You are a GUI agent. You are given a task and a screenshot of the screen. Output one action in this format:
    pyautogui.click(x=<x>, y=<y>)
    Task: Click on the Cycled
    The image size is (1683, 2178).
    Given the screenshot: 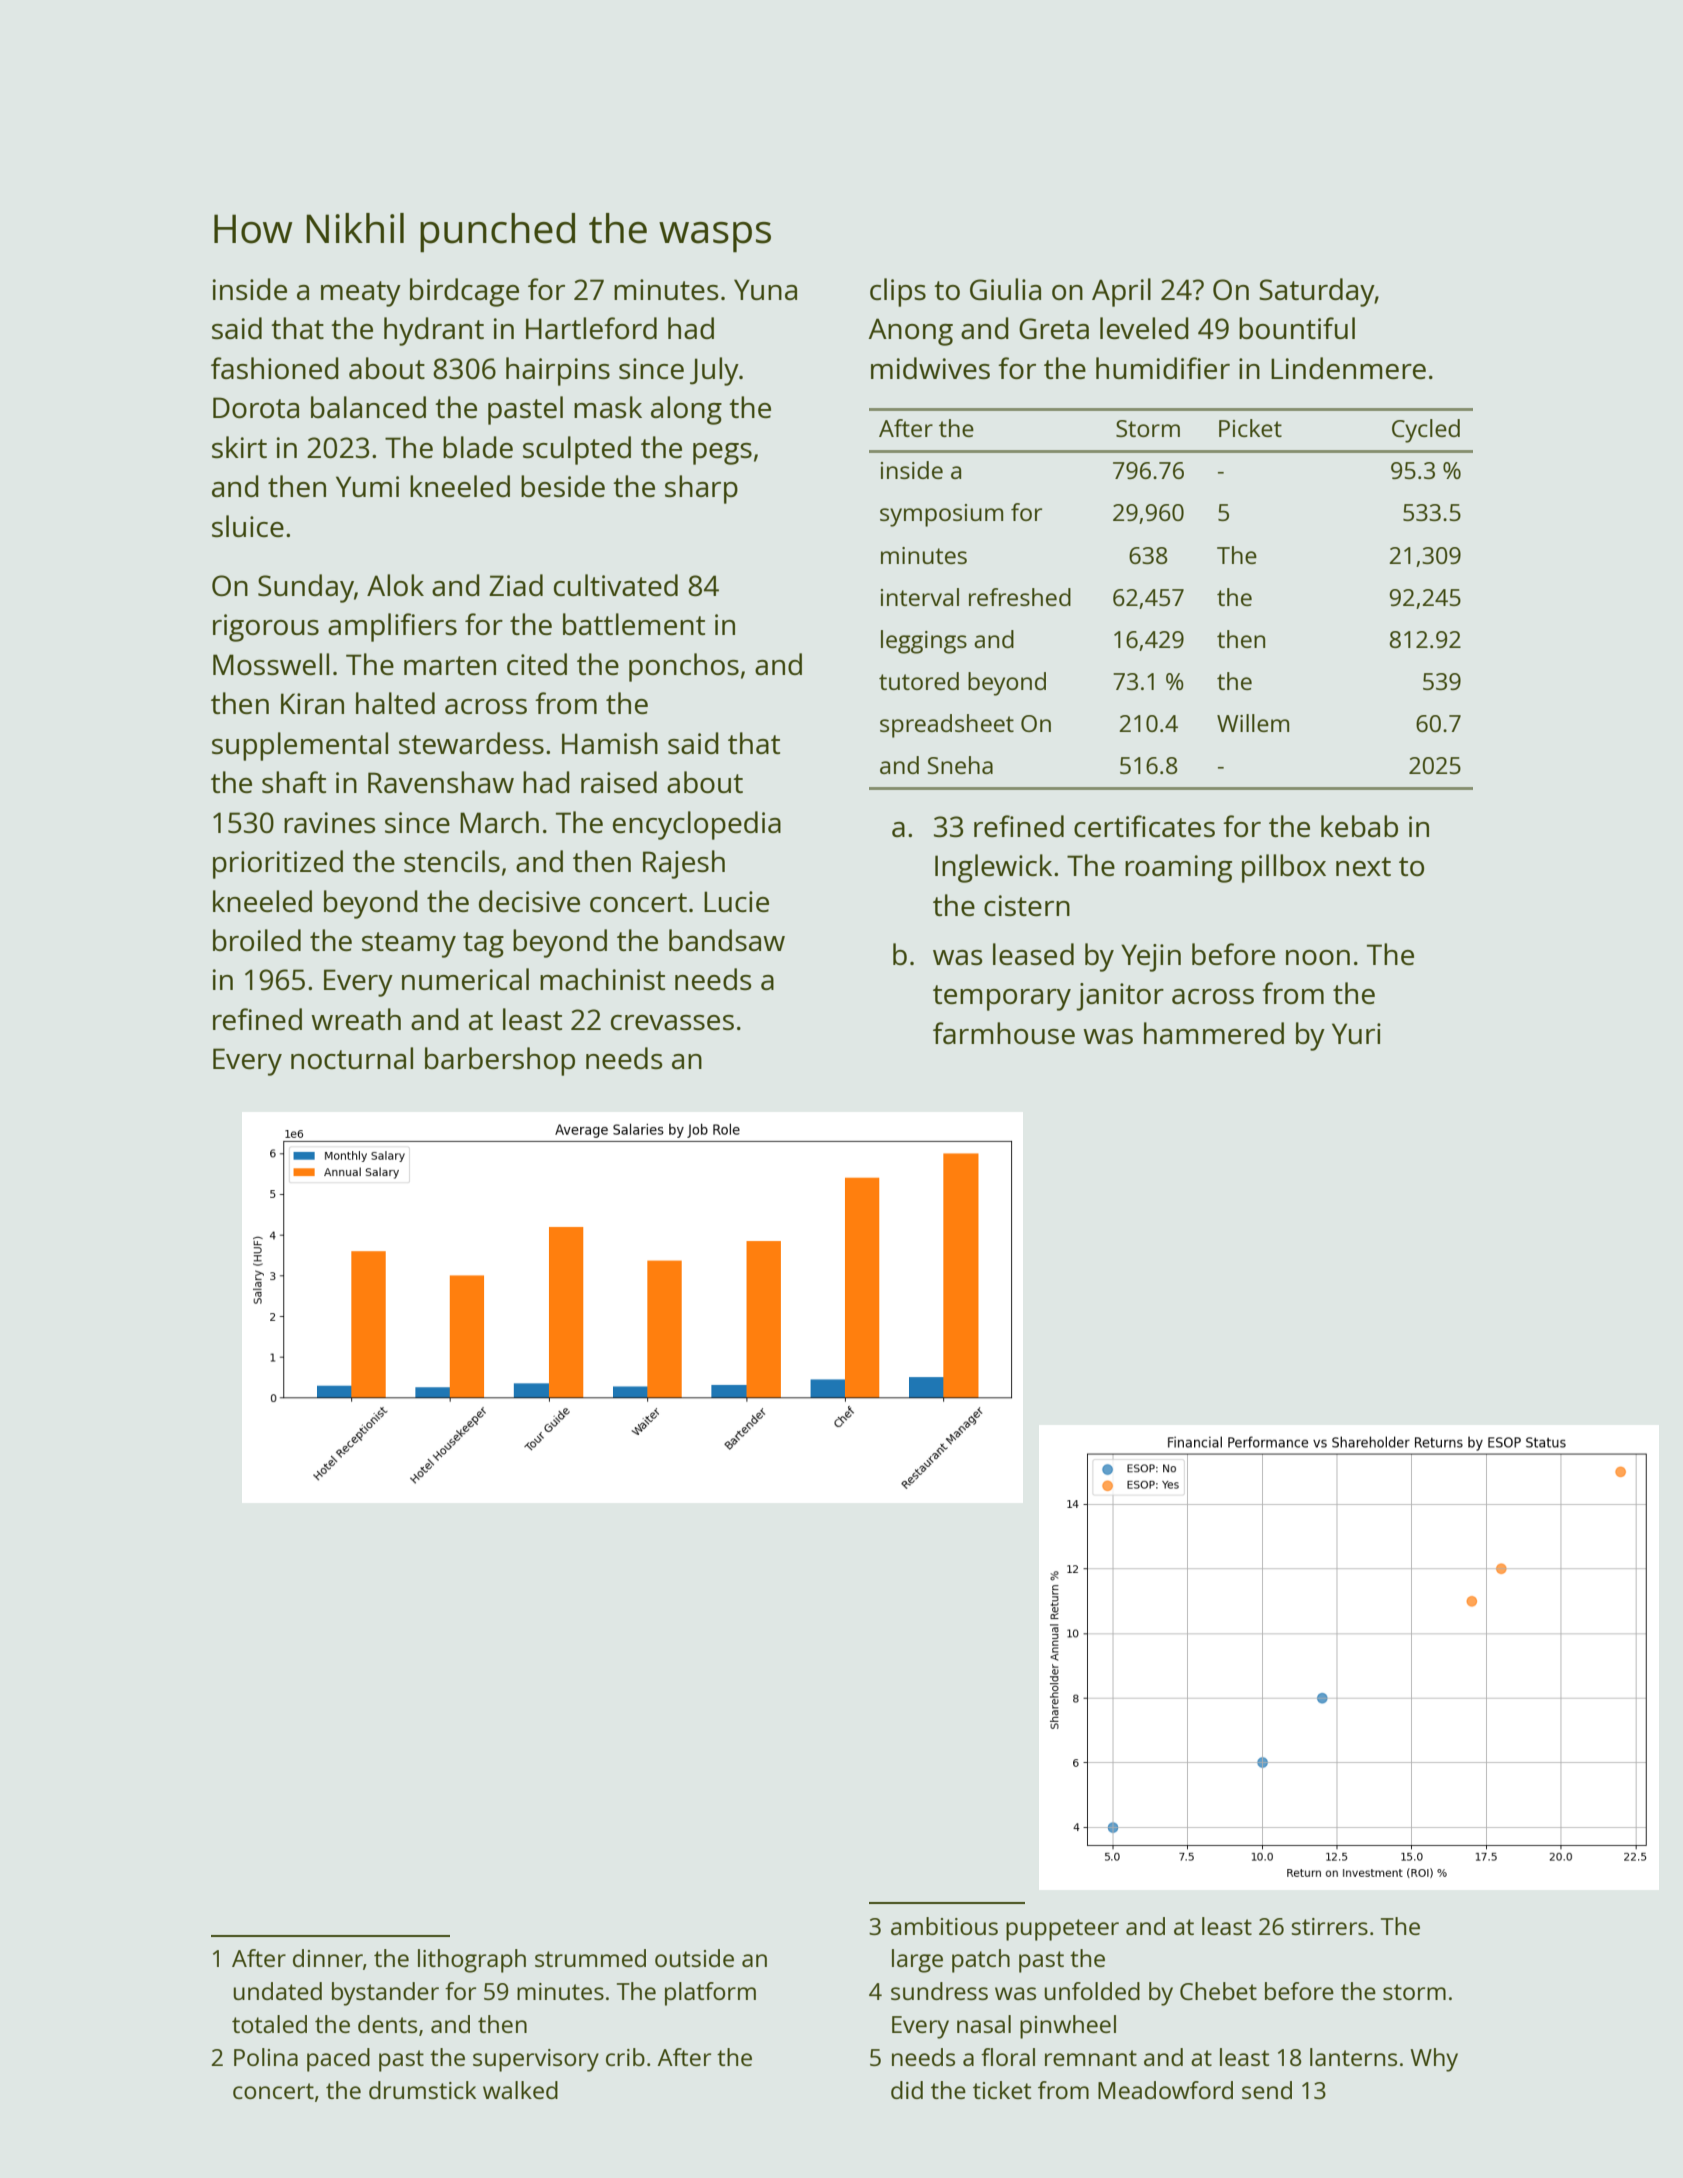 What is the action you would take?
    pyautogui.click(x=1426, y=431)
